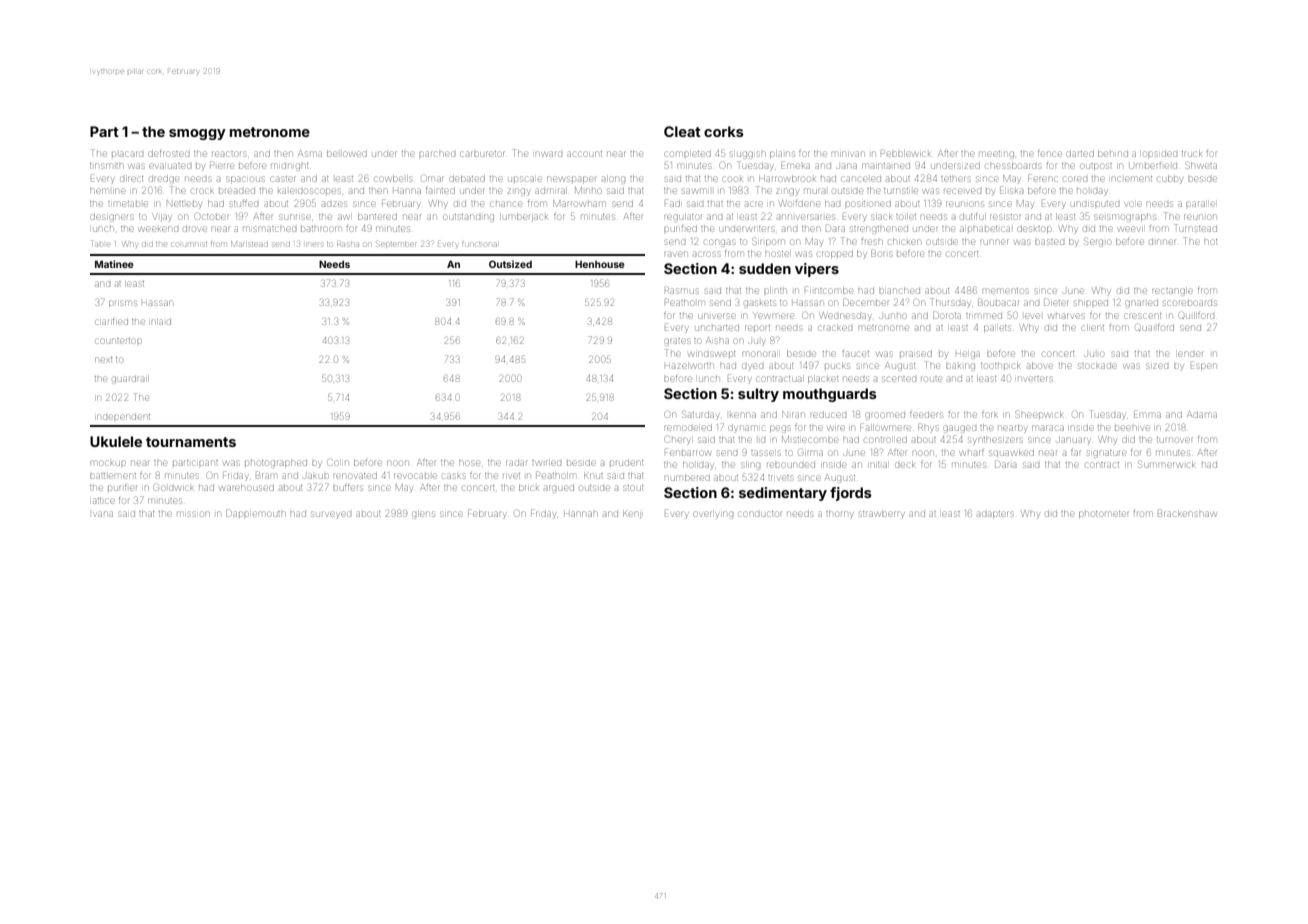 The image size is (1308, 924). Describe the element at coordinates (984, 316) in the document. I see `trimmed` at that location.
